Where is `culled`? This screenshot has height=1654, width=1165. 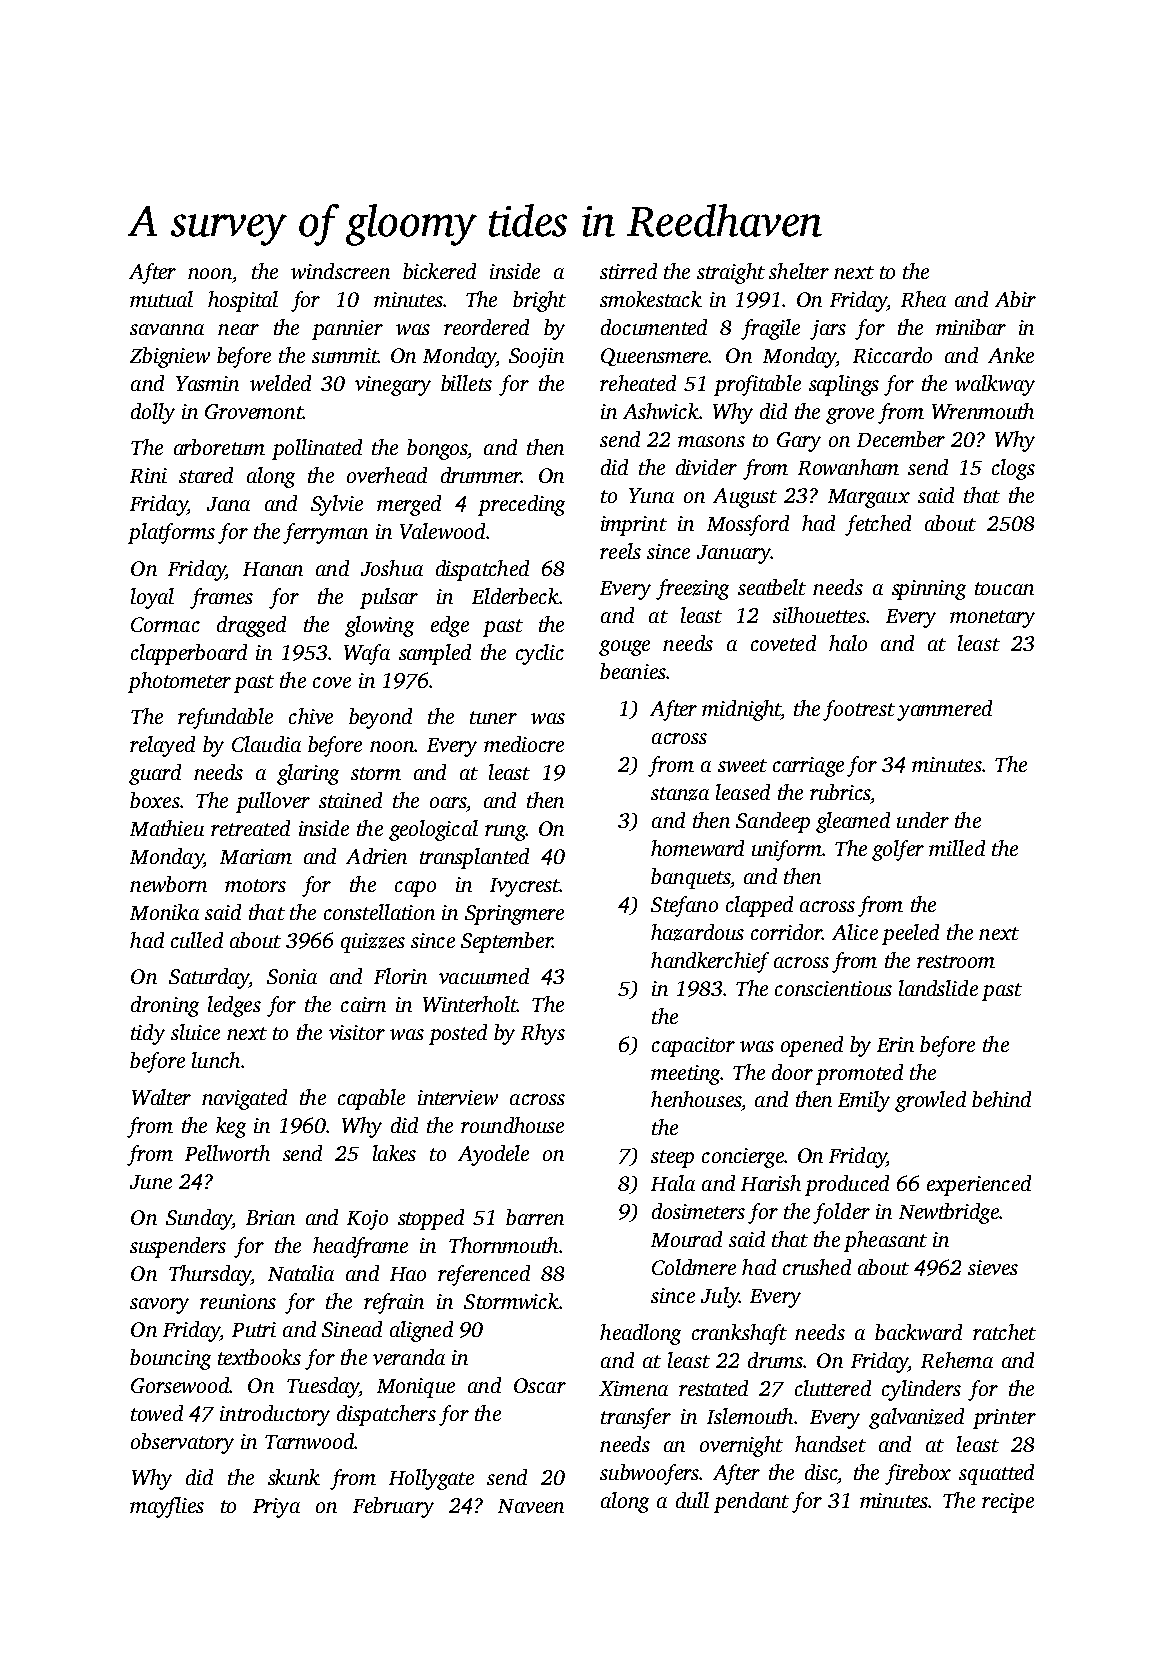 culled is located at coordinates (197, 940).
